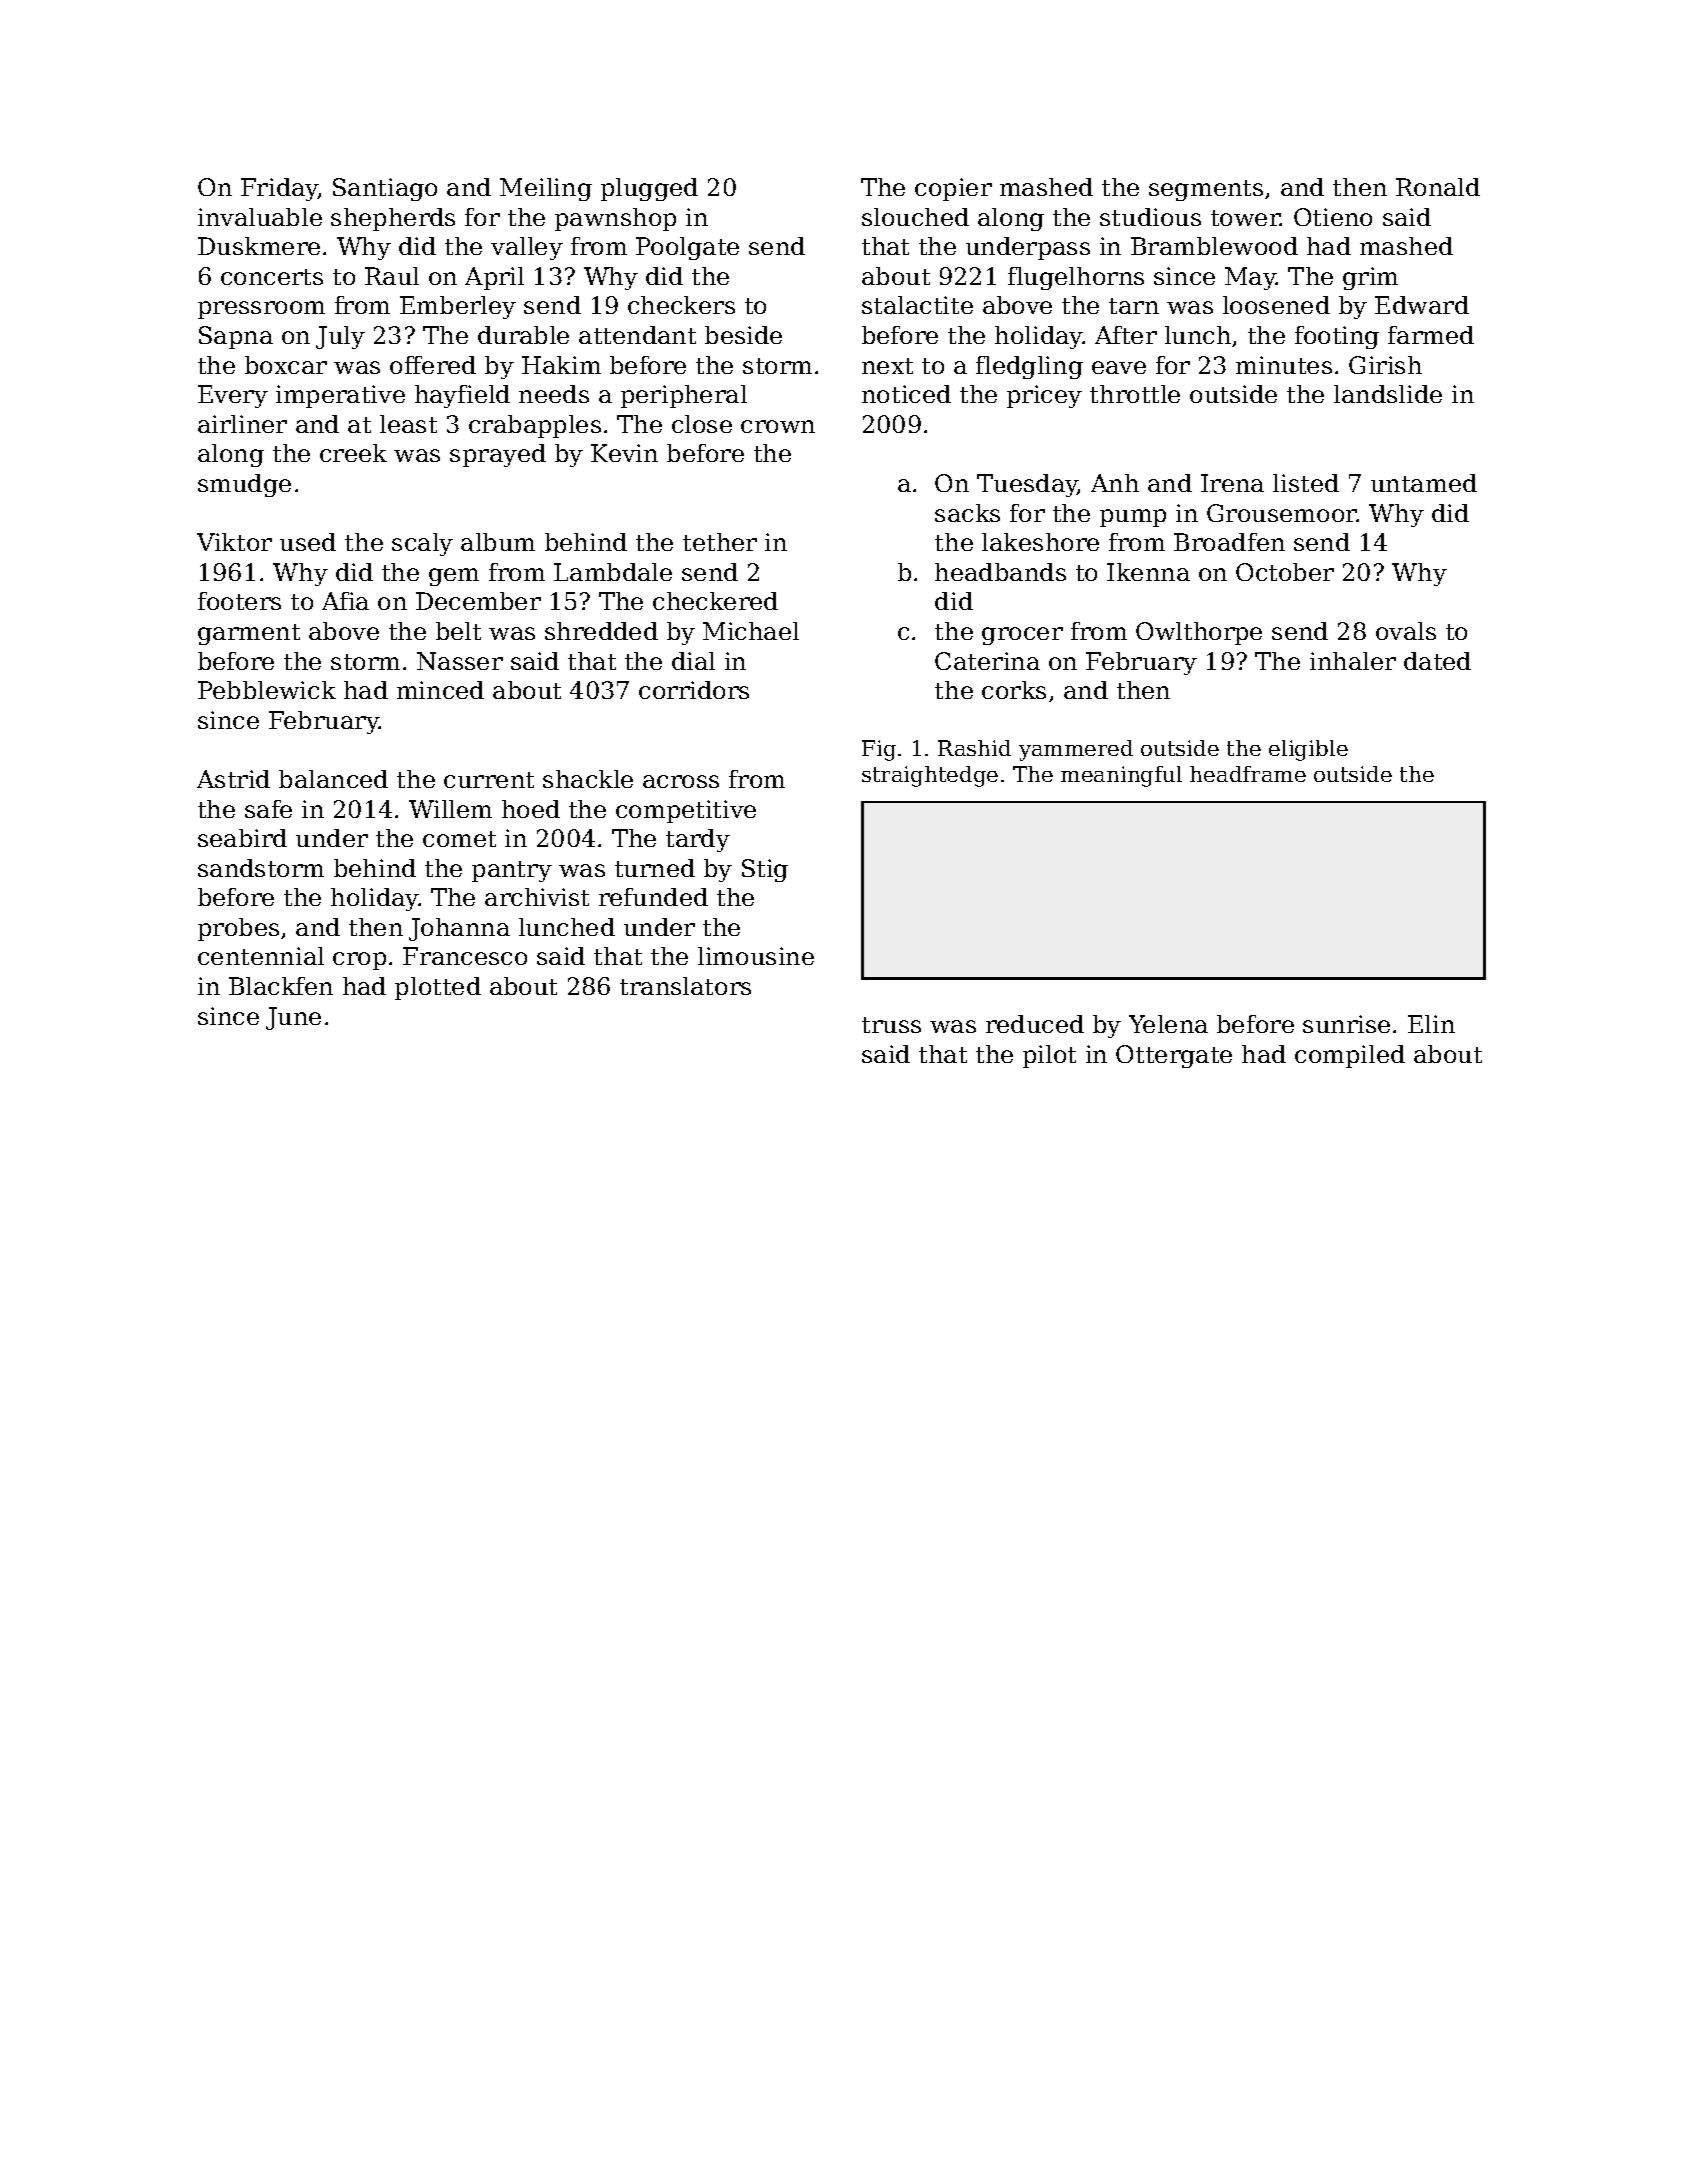  Describe the element at coordinates (546, 189) in the document. I see `Meiling` at that location.
